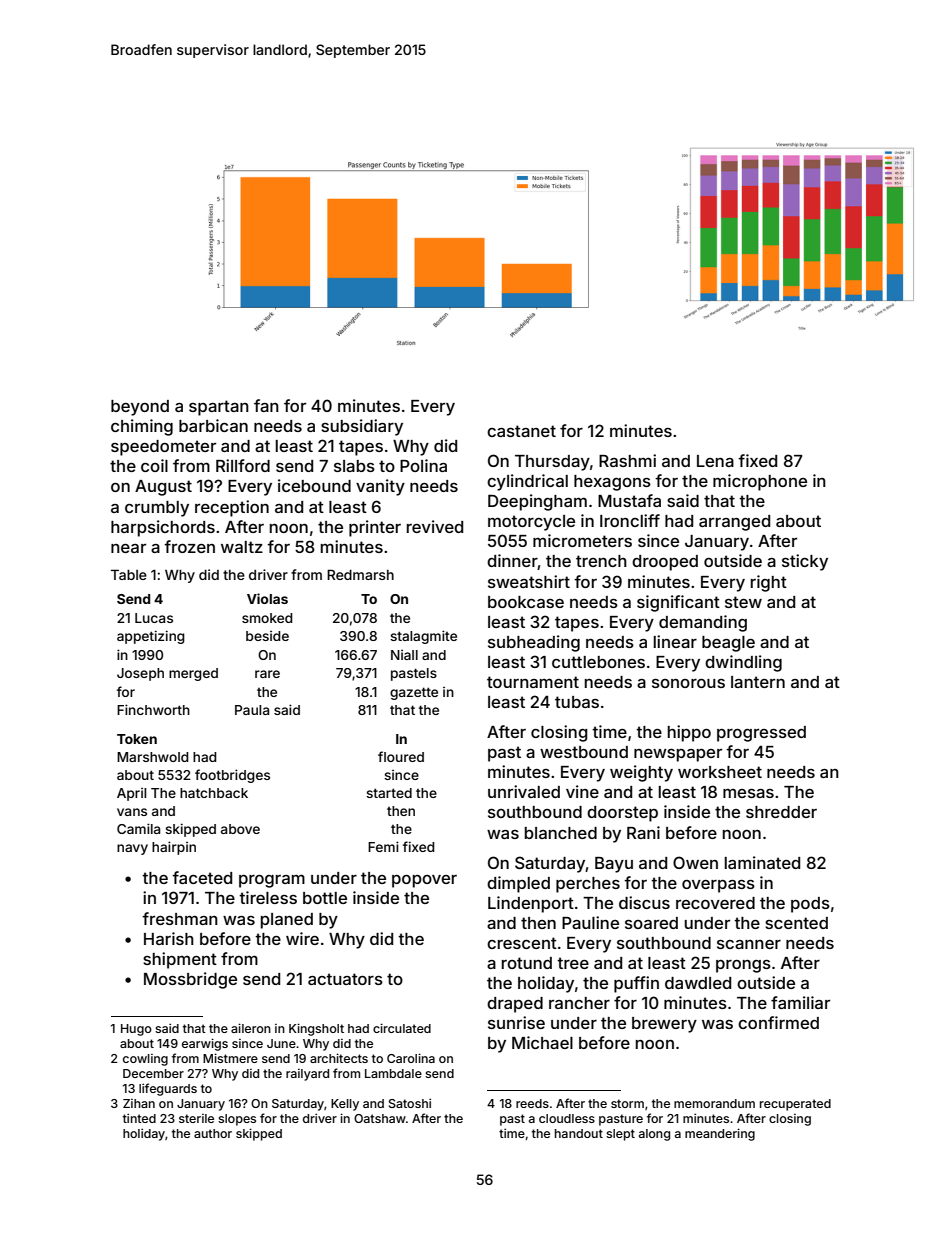 The width and height of the document is (952, 1233). Describe the element at coordinates (401, 756) in the document. I see `floured` at that location.
